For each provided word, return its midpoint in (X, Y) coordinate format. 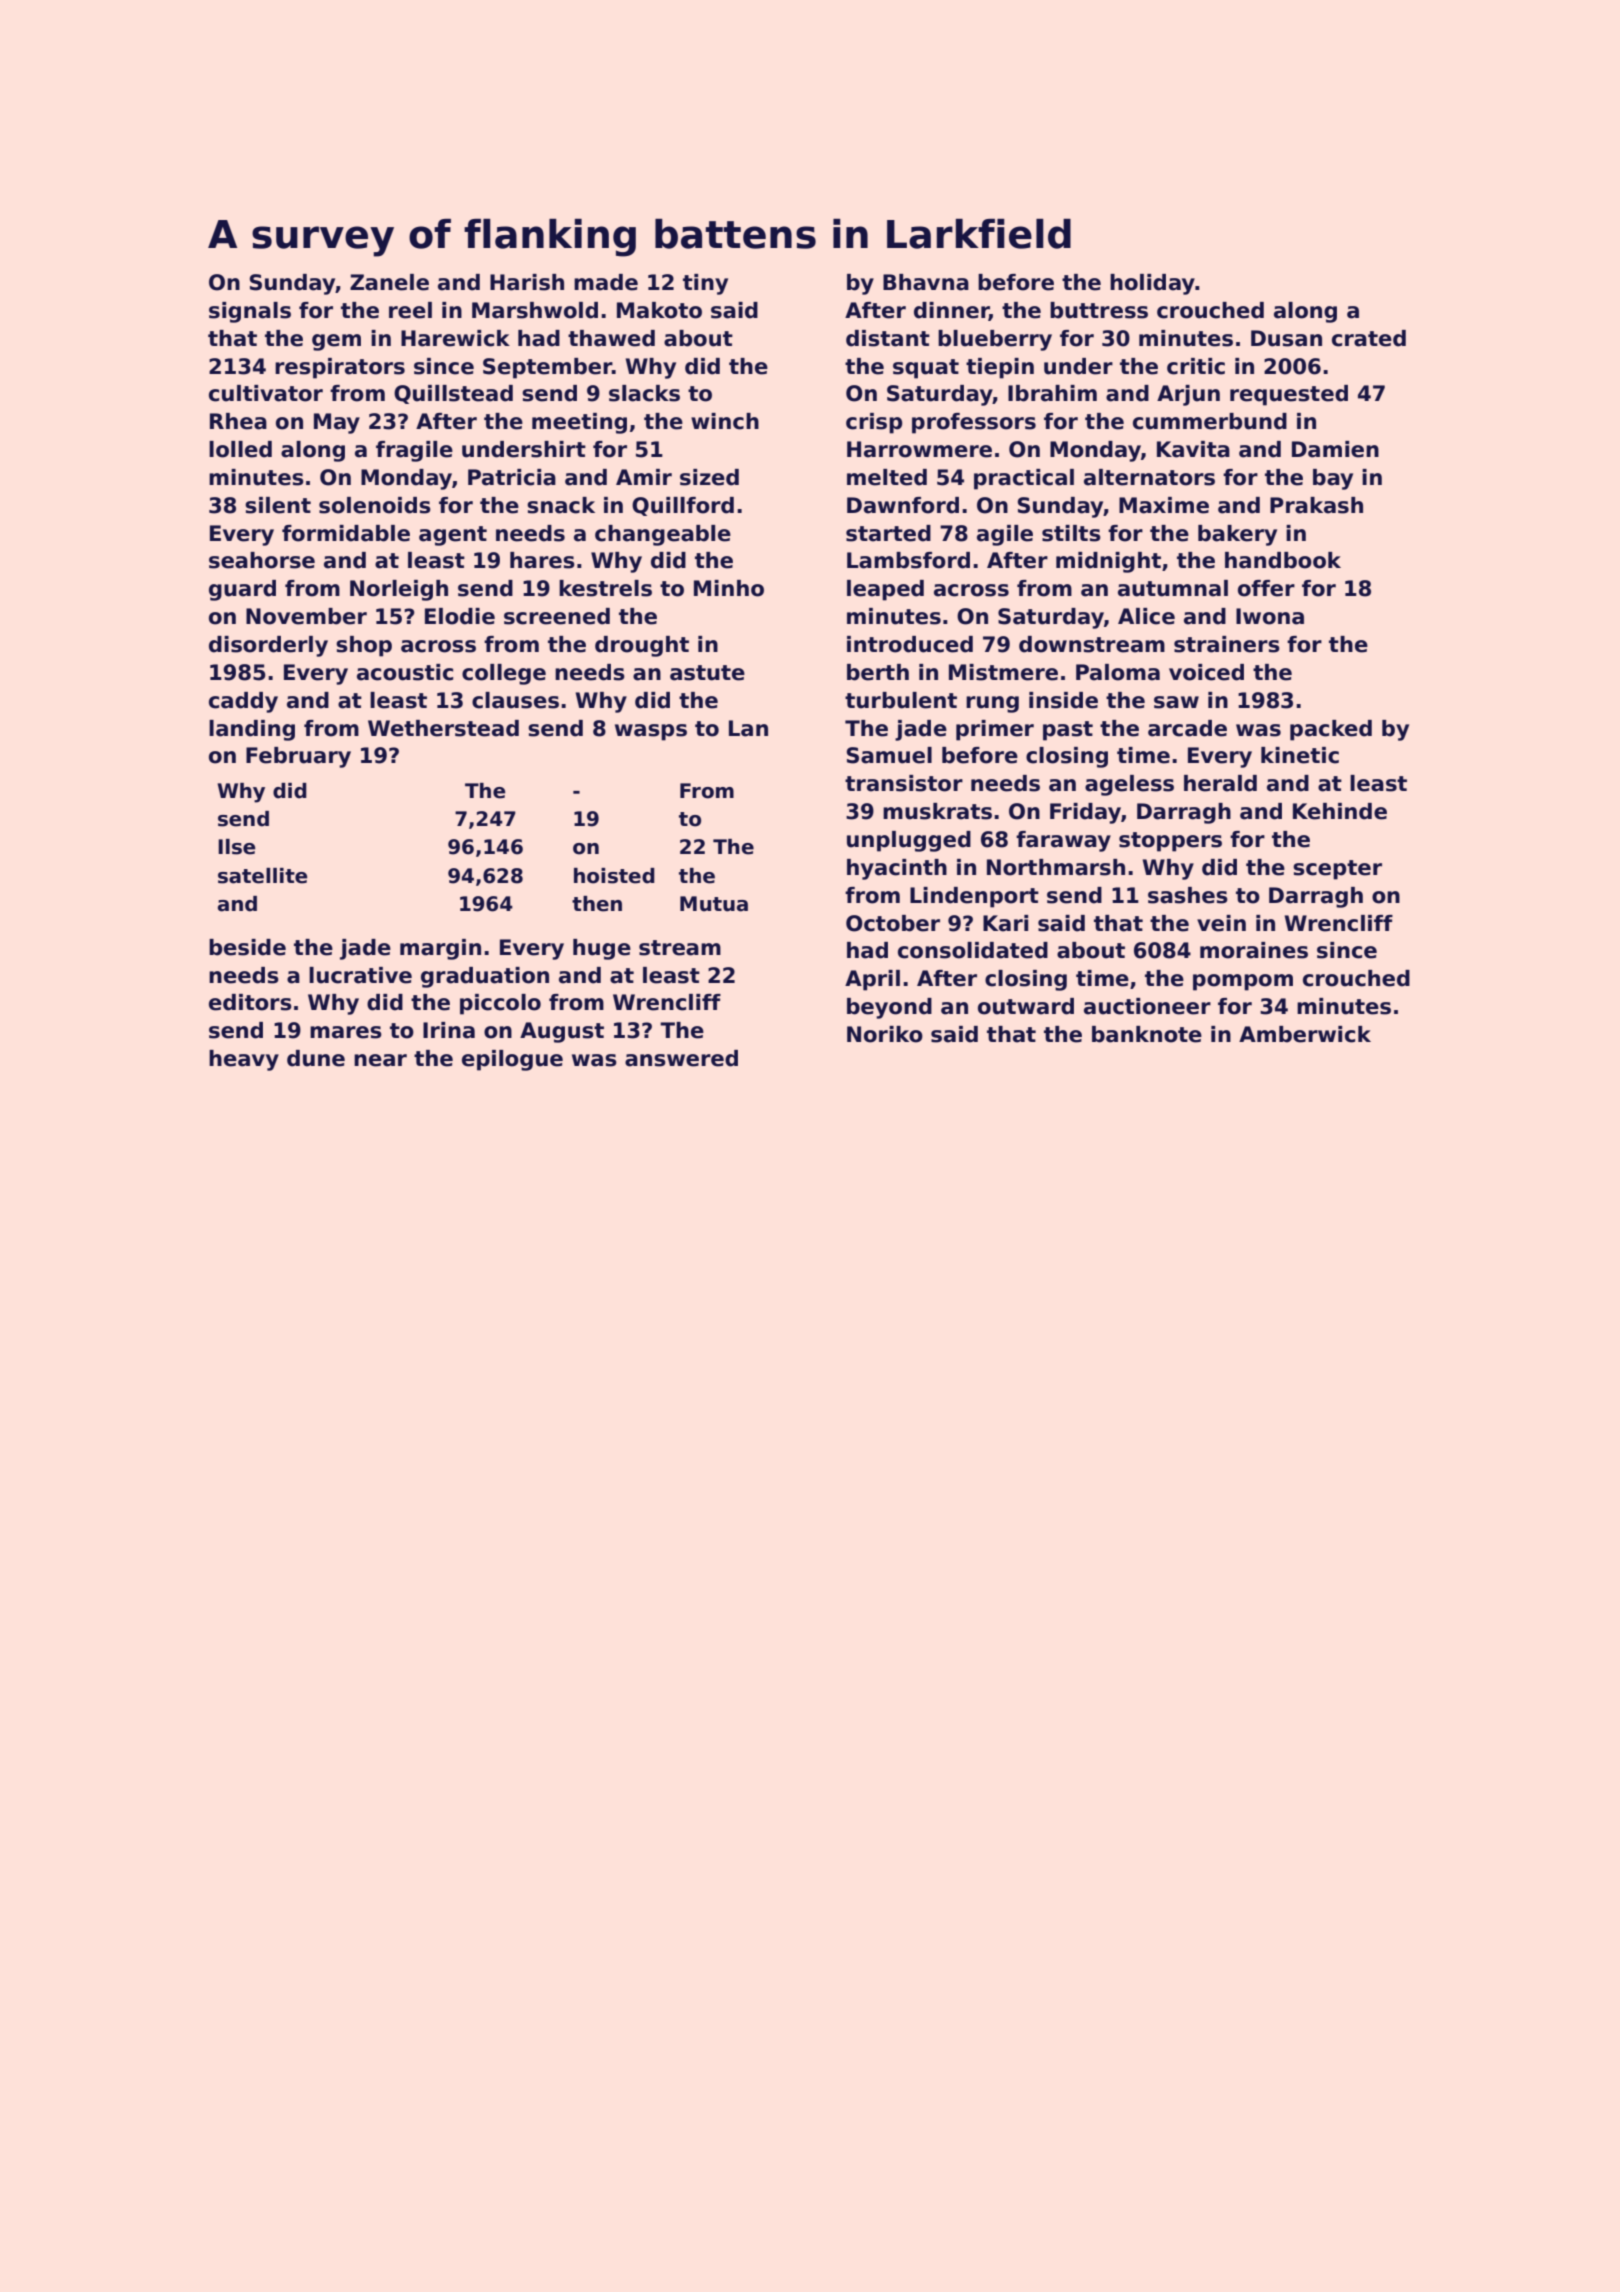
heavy (244, 1060)
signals (250, 312)
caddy (243, 702)
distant (888, 338)
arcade (1187, 728)
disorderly (268, 646)
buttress (1099, 310)
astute (707, 673)
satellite (263, 876)
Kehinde (1340, 811)
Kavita (1193, 449)
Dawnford (903, 505)
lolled (240, 449)
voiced (1206, 672)
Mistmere (1003, 672)
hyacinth (897, 869)
